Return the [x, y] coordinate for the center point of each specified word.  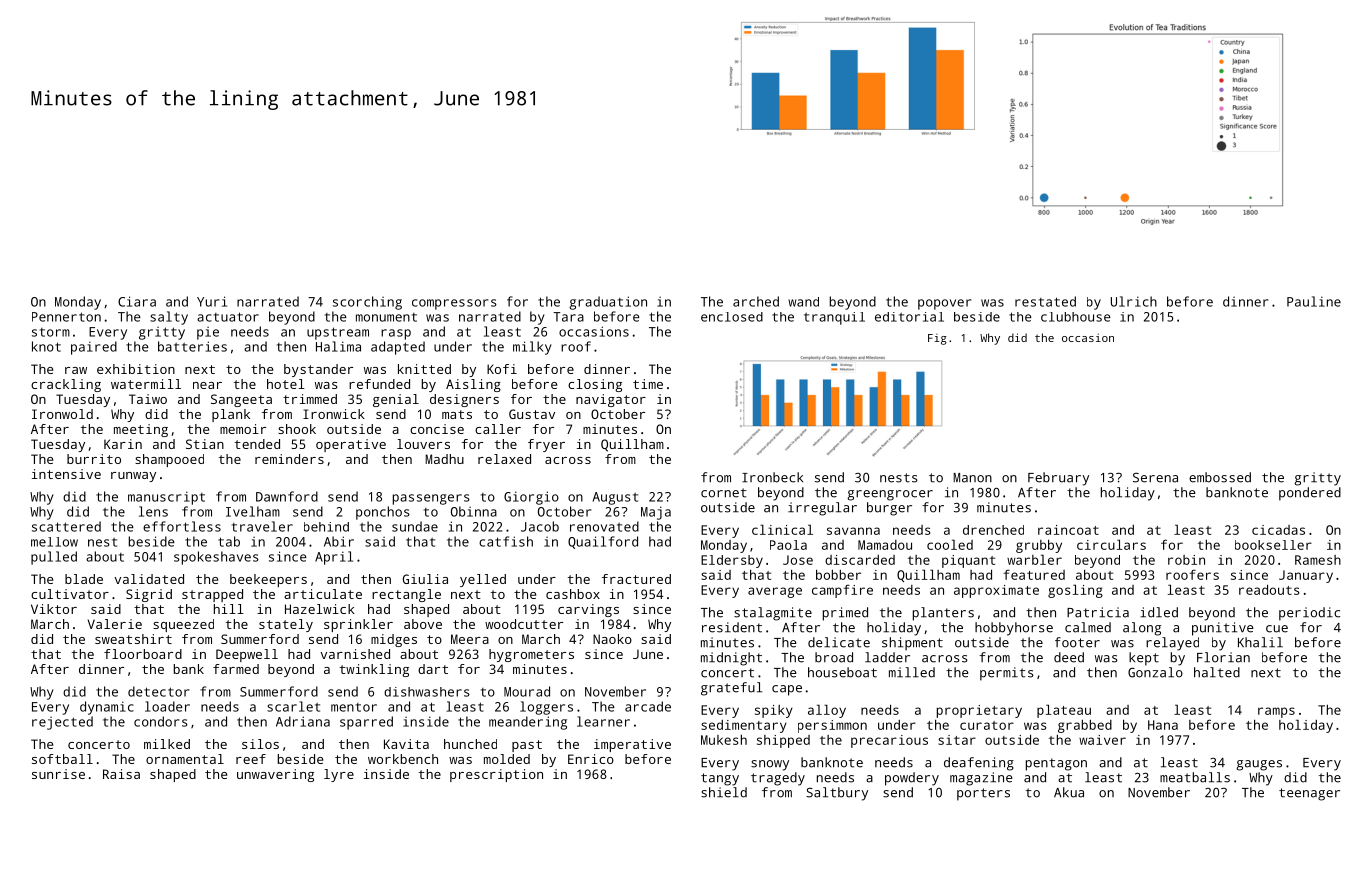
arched [756, 301]
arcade [648, 706]
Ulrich [1134, 301]
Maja [656, 513]
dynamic [107, 708]
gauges [1259, 765]
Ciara [137, 301]
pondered [1310, 494]
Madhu [444, 459]
